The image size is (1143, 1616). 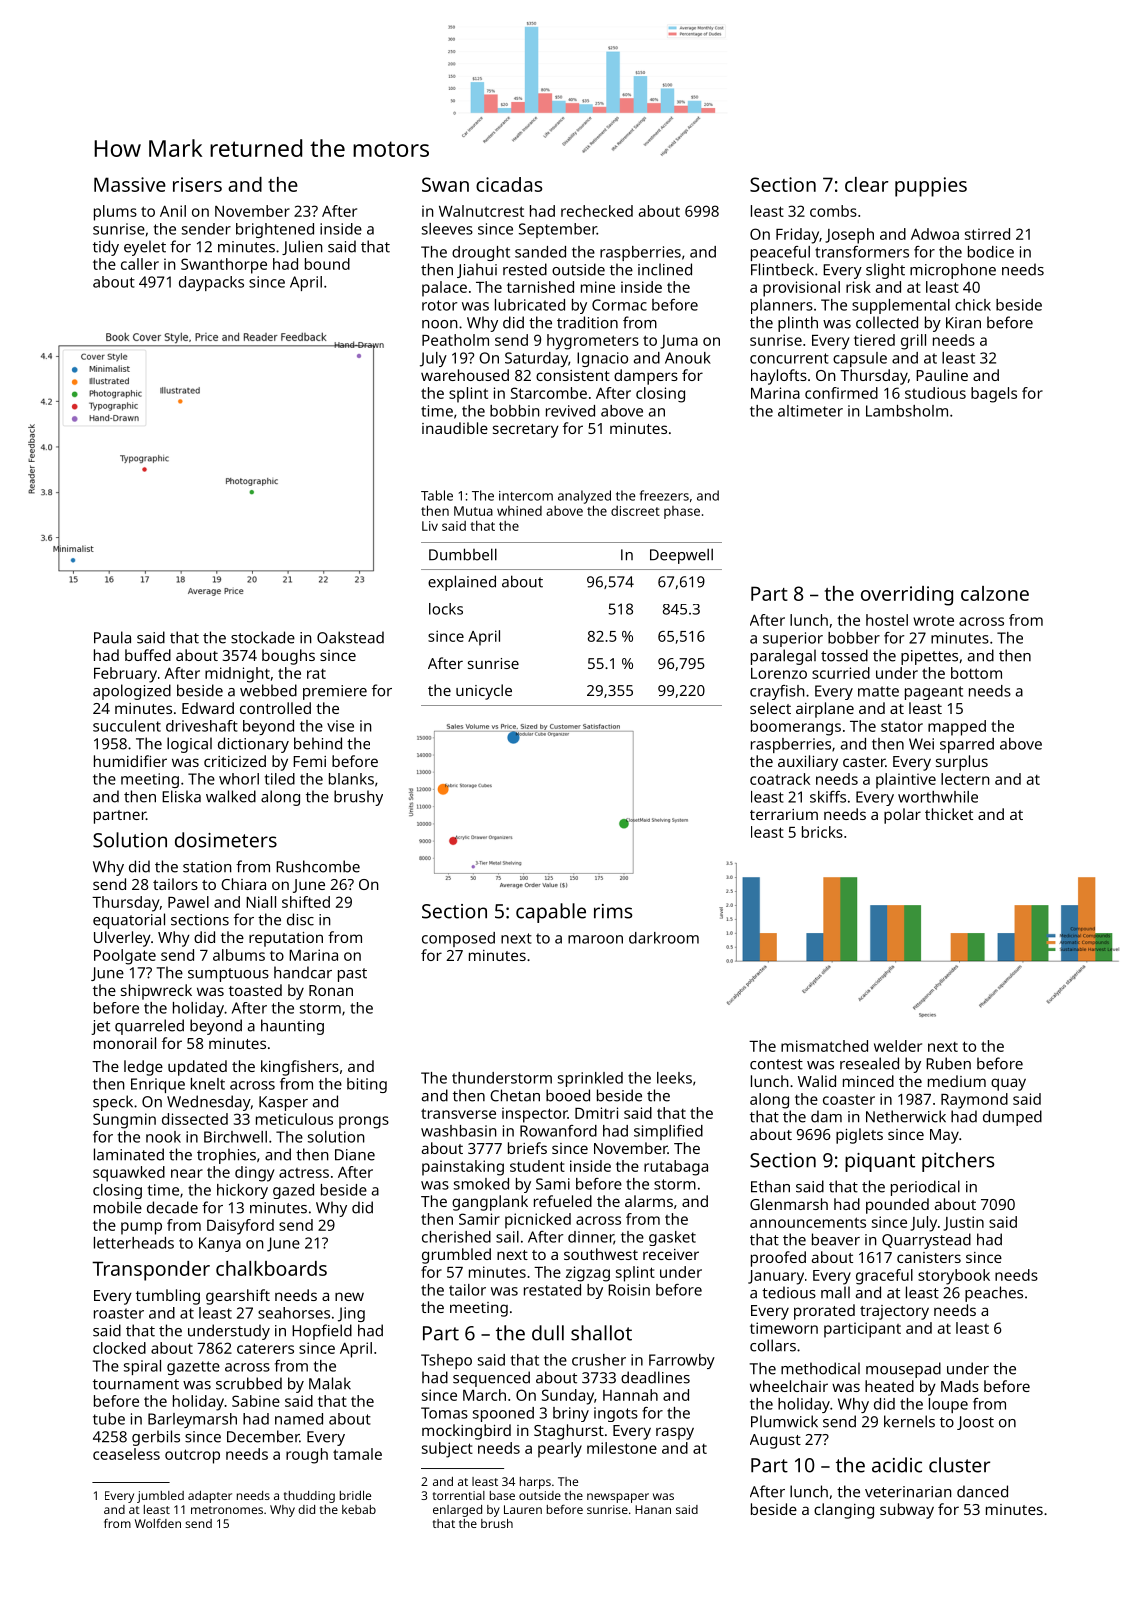 What do you see at coordinates (770, 1186) in the page?
I see `Ethan` at bounding box center [770, 1186].
